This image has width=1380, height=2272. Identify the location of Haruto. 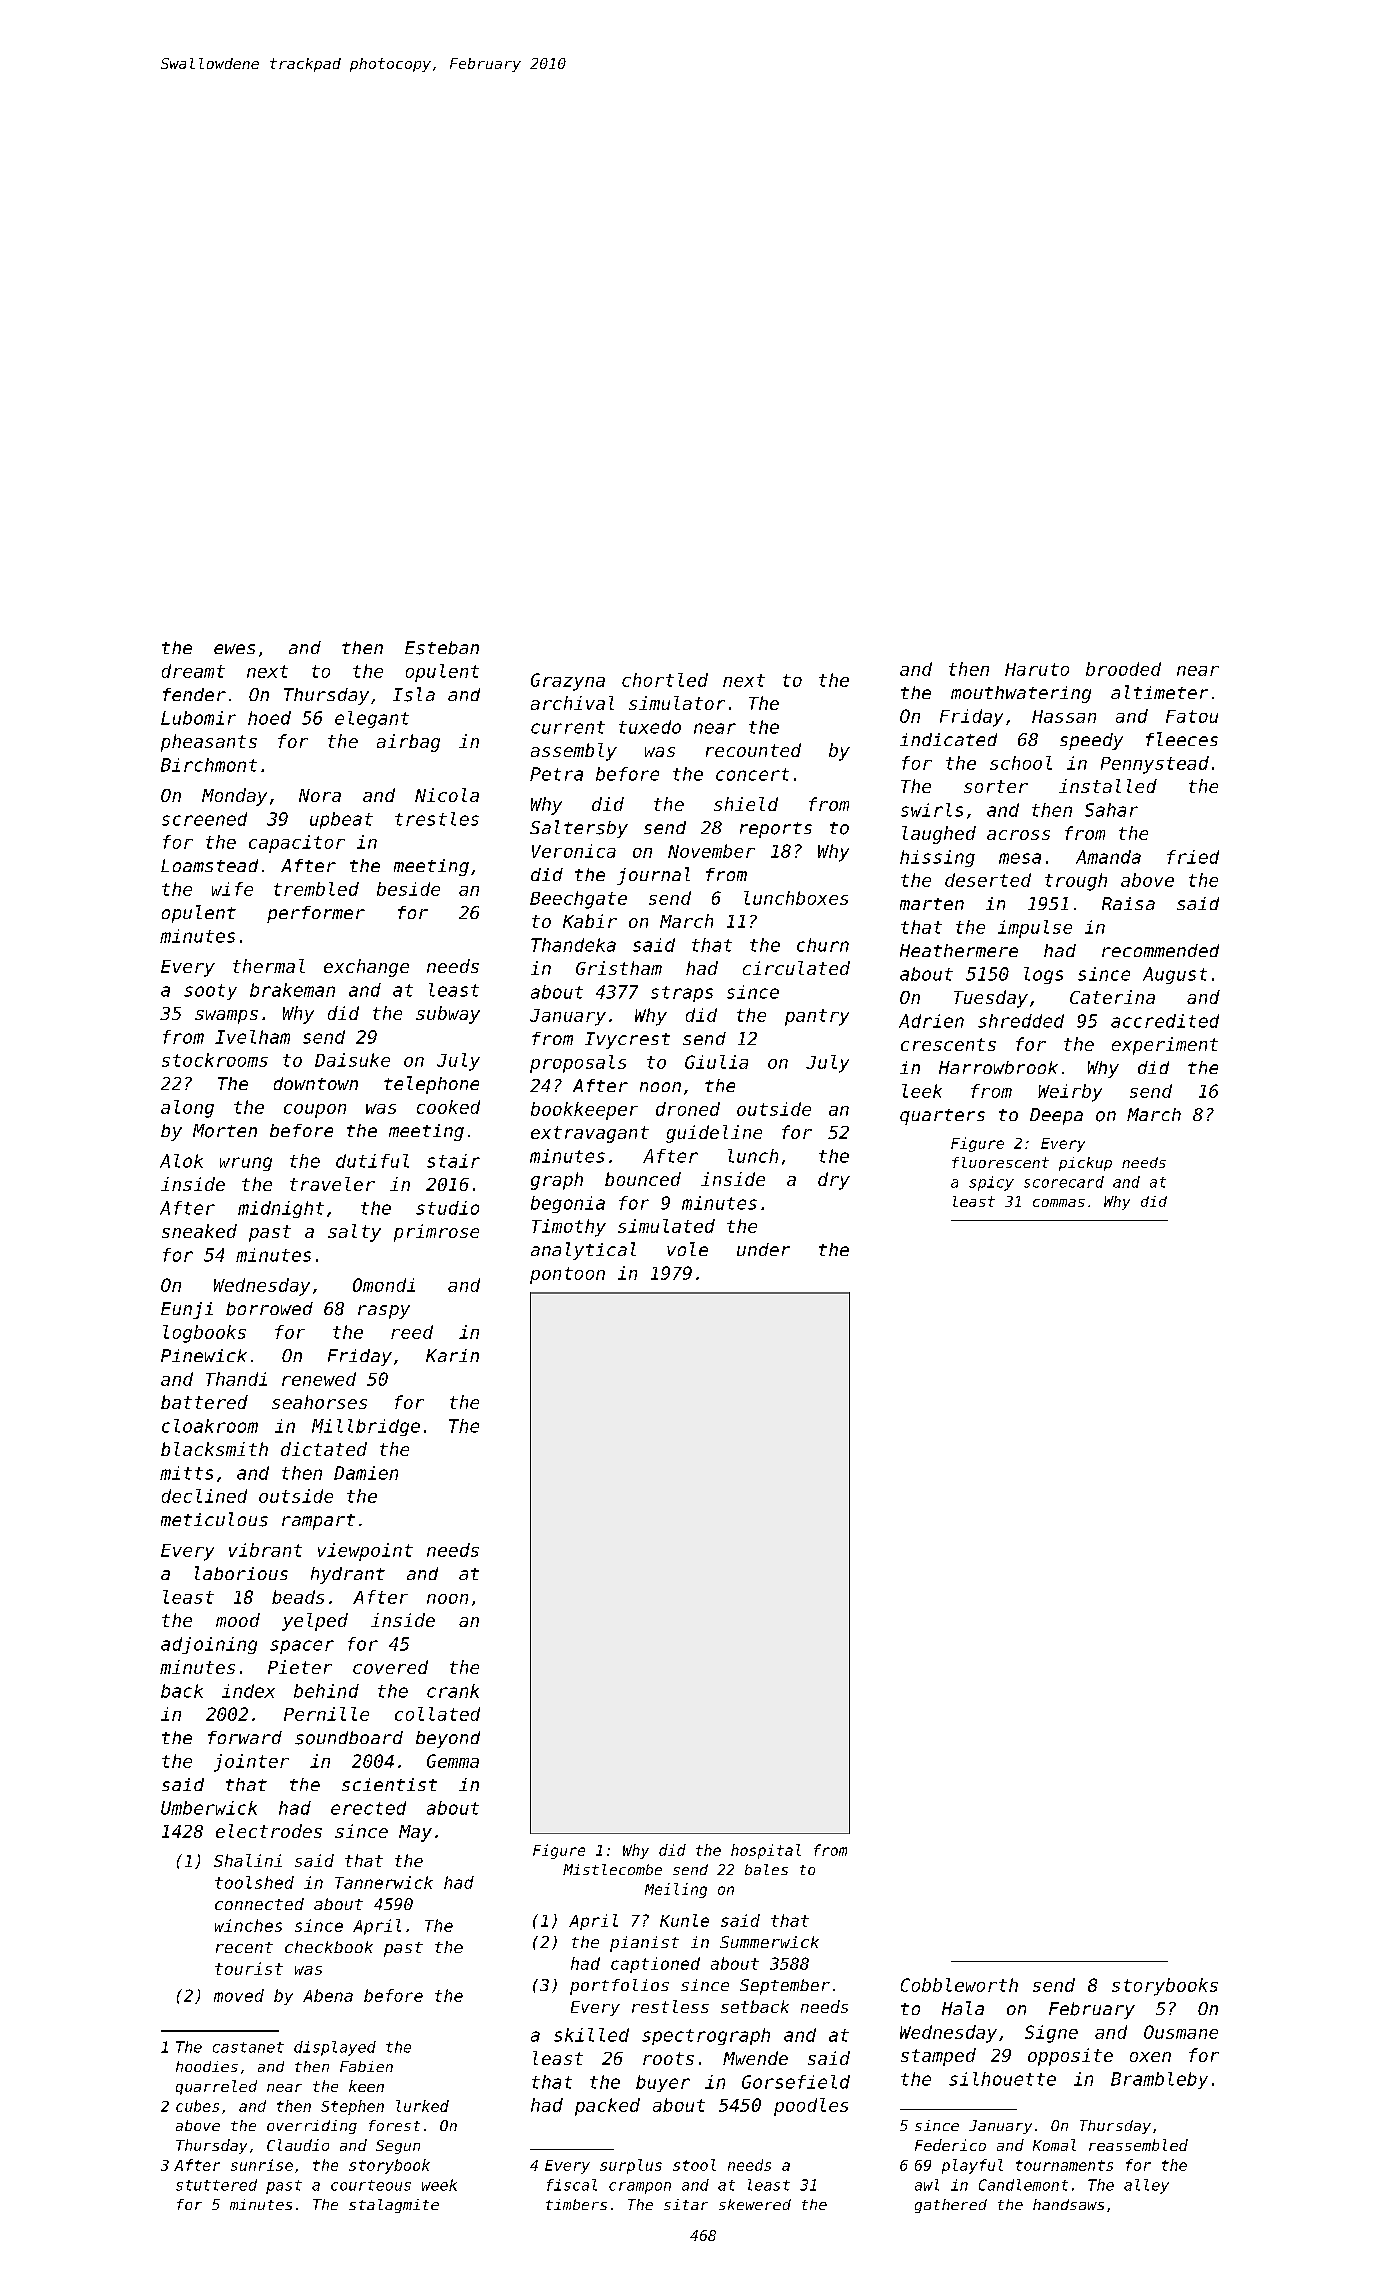
(1037, 669).
